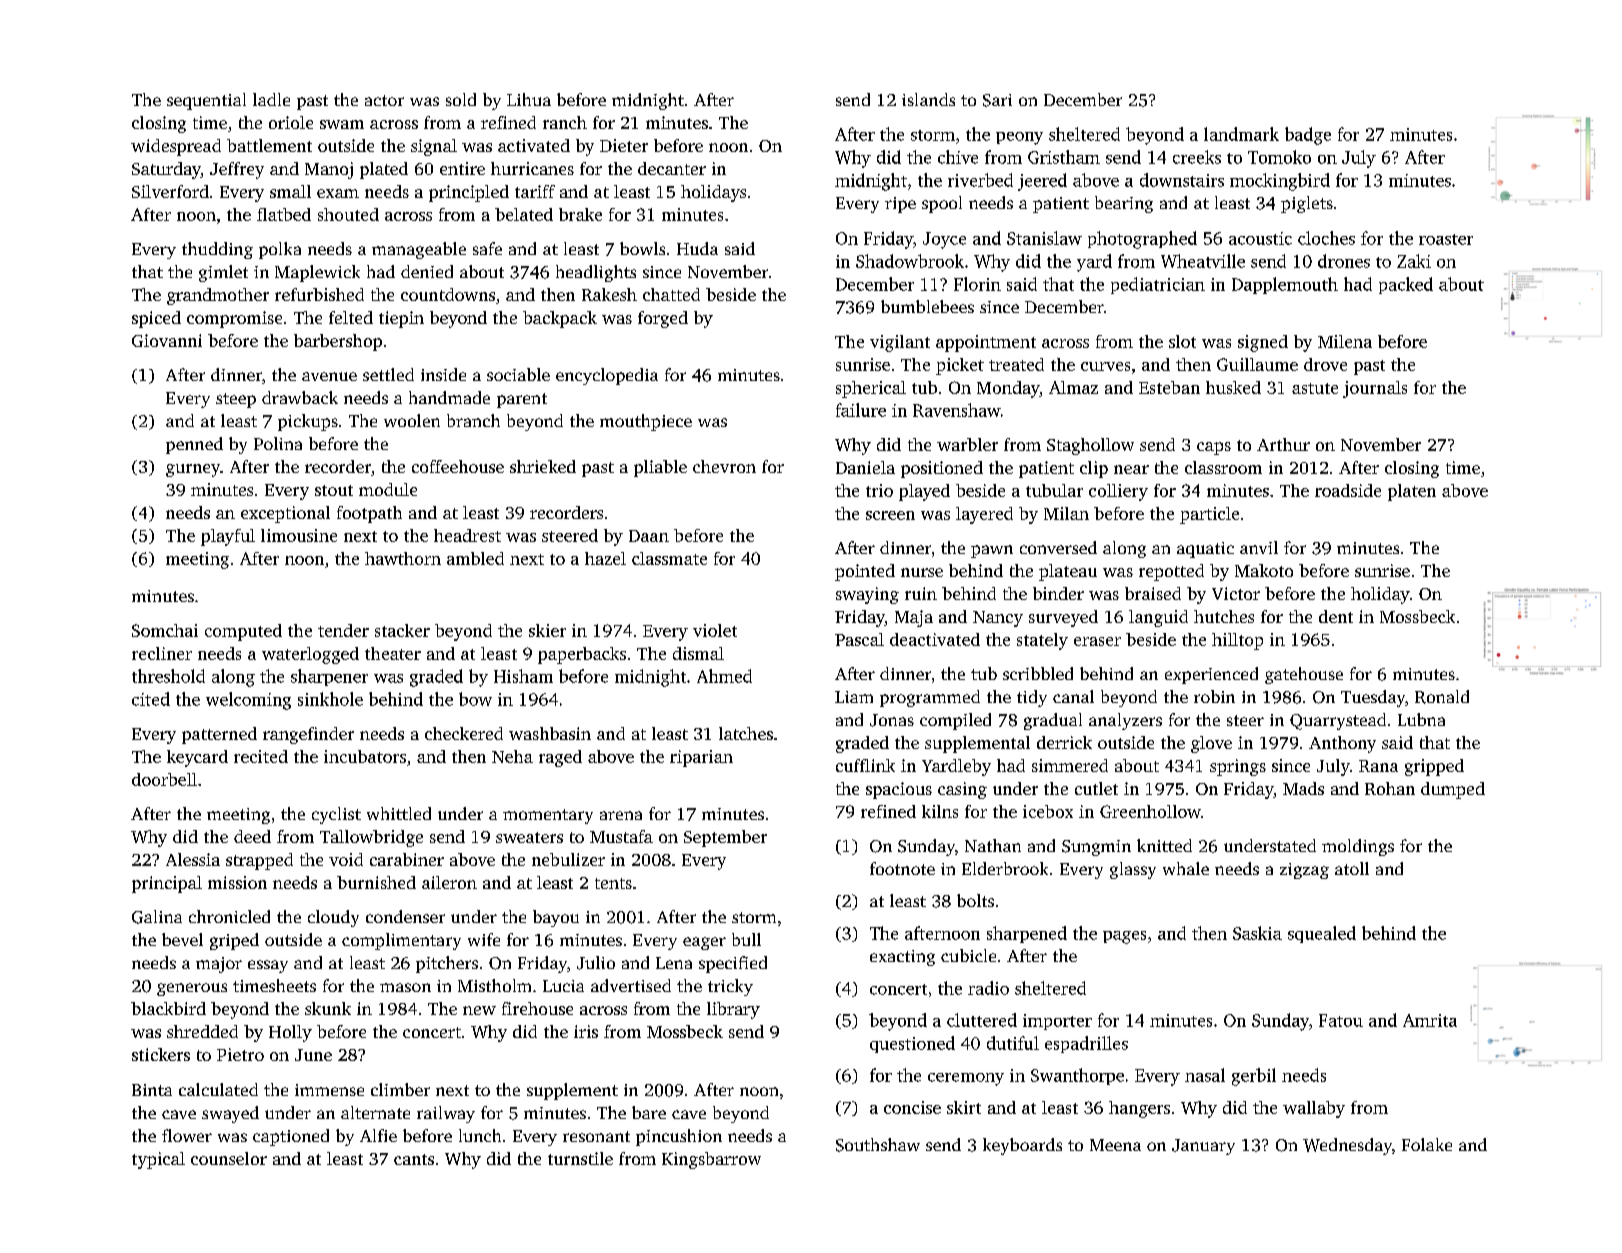 This screenshot has height=1253, width=1622. What do you see at coordinates (631, 985) in the screenshot?
I see `advertised` at bounding box center [631, 985].
